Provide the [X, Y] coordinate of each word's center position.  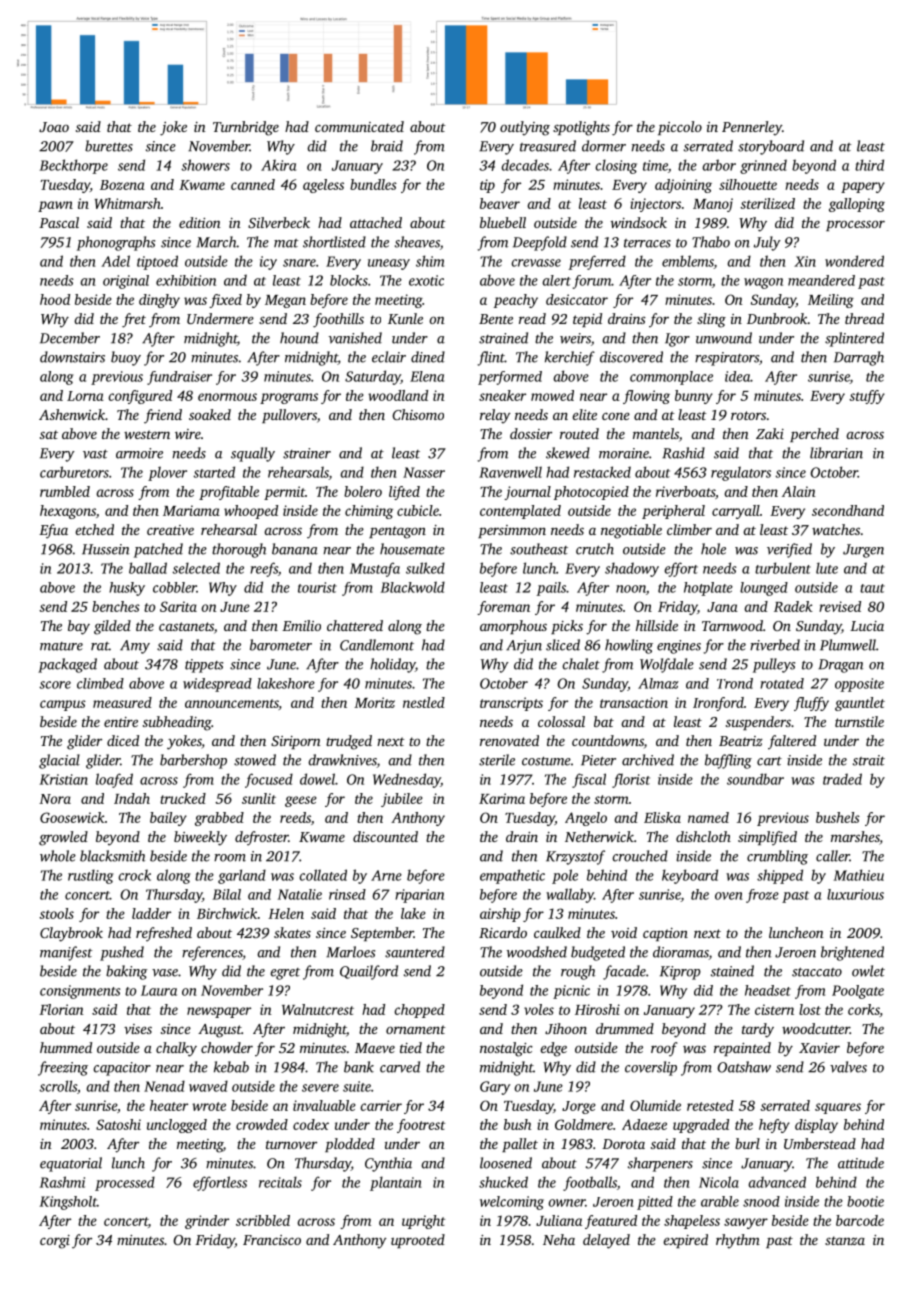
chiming [369, 512]
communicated [359, 126]
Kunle [405, 318]
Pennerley [752, 128]
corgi [55, 1242]
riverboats [685, 491]
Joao [54, 127]
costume [546, 761]
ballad [148, 568]
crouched [640, 856]
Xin [805, 261]
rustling [91, 876]
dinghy [159, 301]
